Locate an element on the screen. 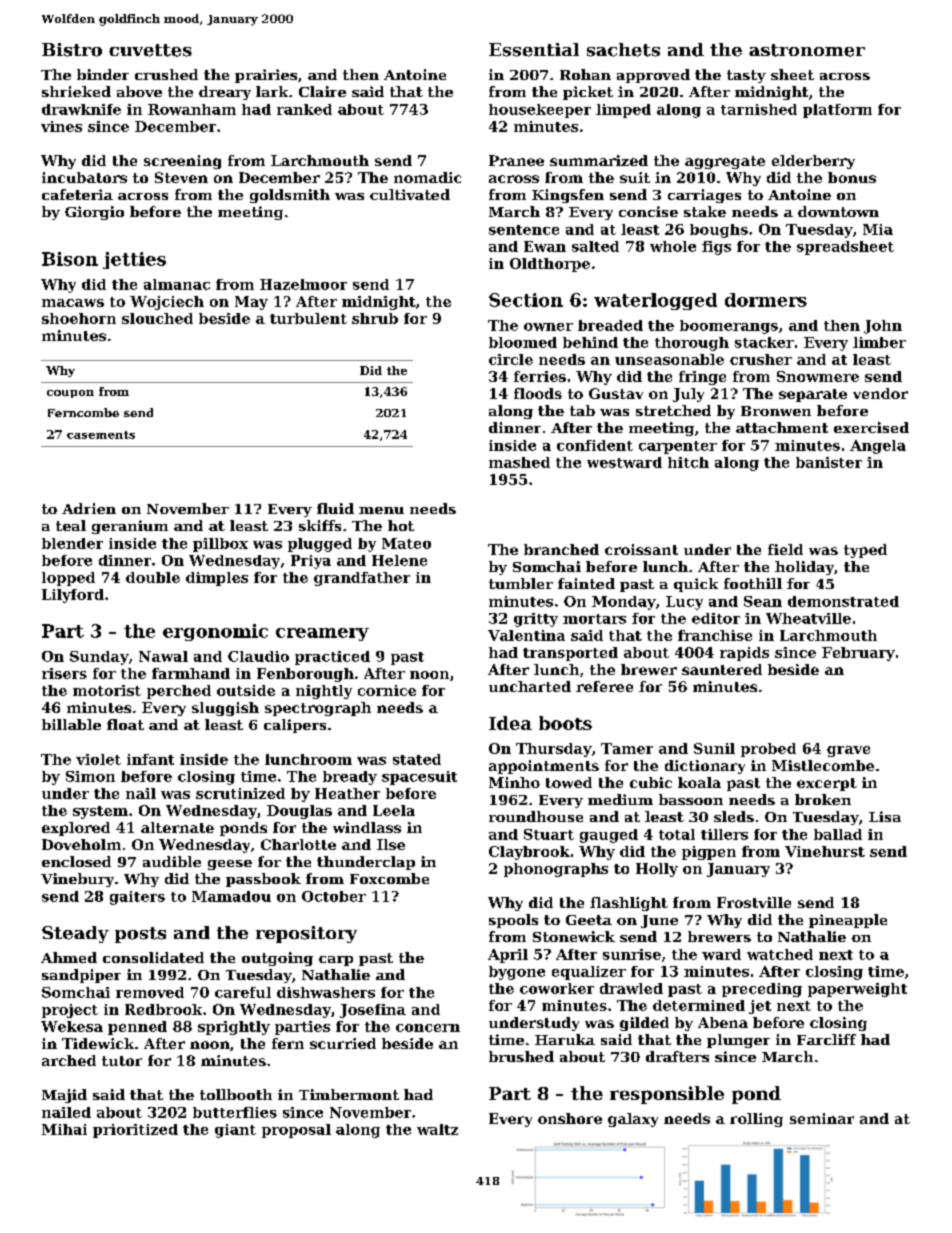 The image size is (952, 1233). cuvettes is located at coordinates (150, 50).
